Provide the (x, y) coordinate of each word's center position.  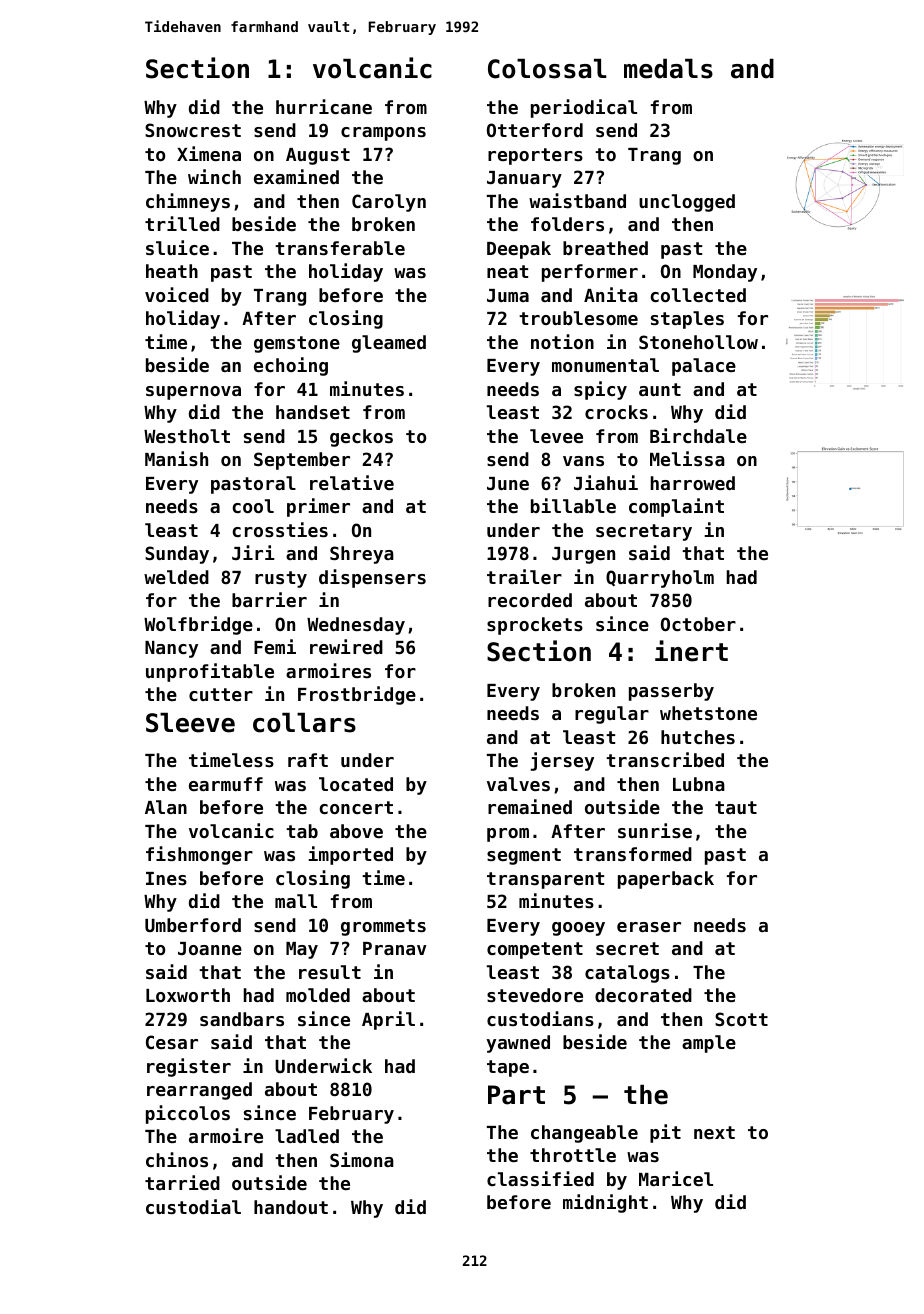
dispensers (372, 578)
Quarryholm (660, 579)
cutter (221, 694)
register (189, 1067)
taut (736, 807)
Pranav (394, 948)
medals (668, 69)
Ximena (209, 153)
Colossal (547, 69)
